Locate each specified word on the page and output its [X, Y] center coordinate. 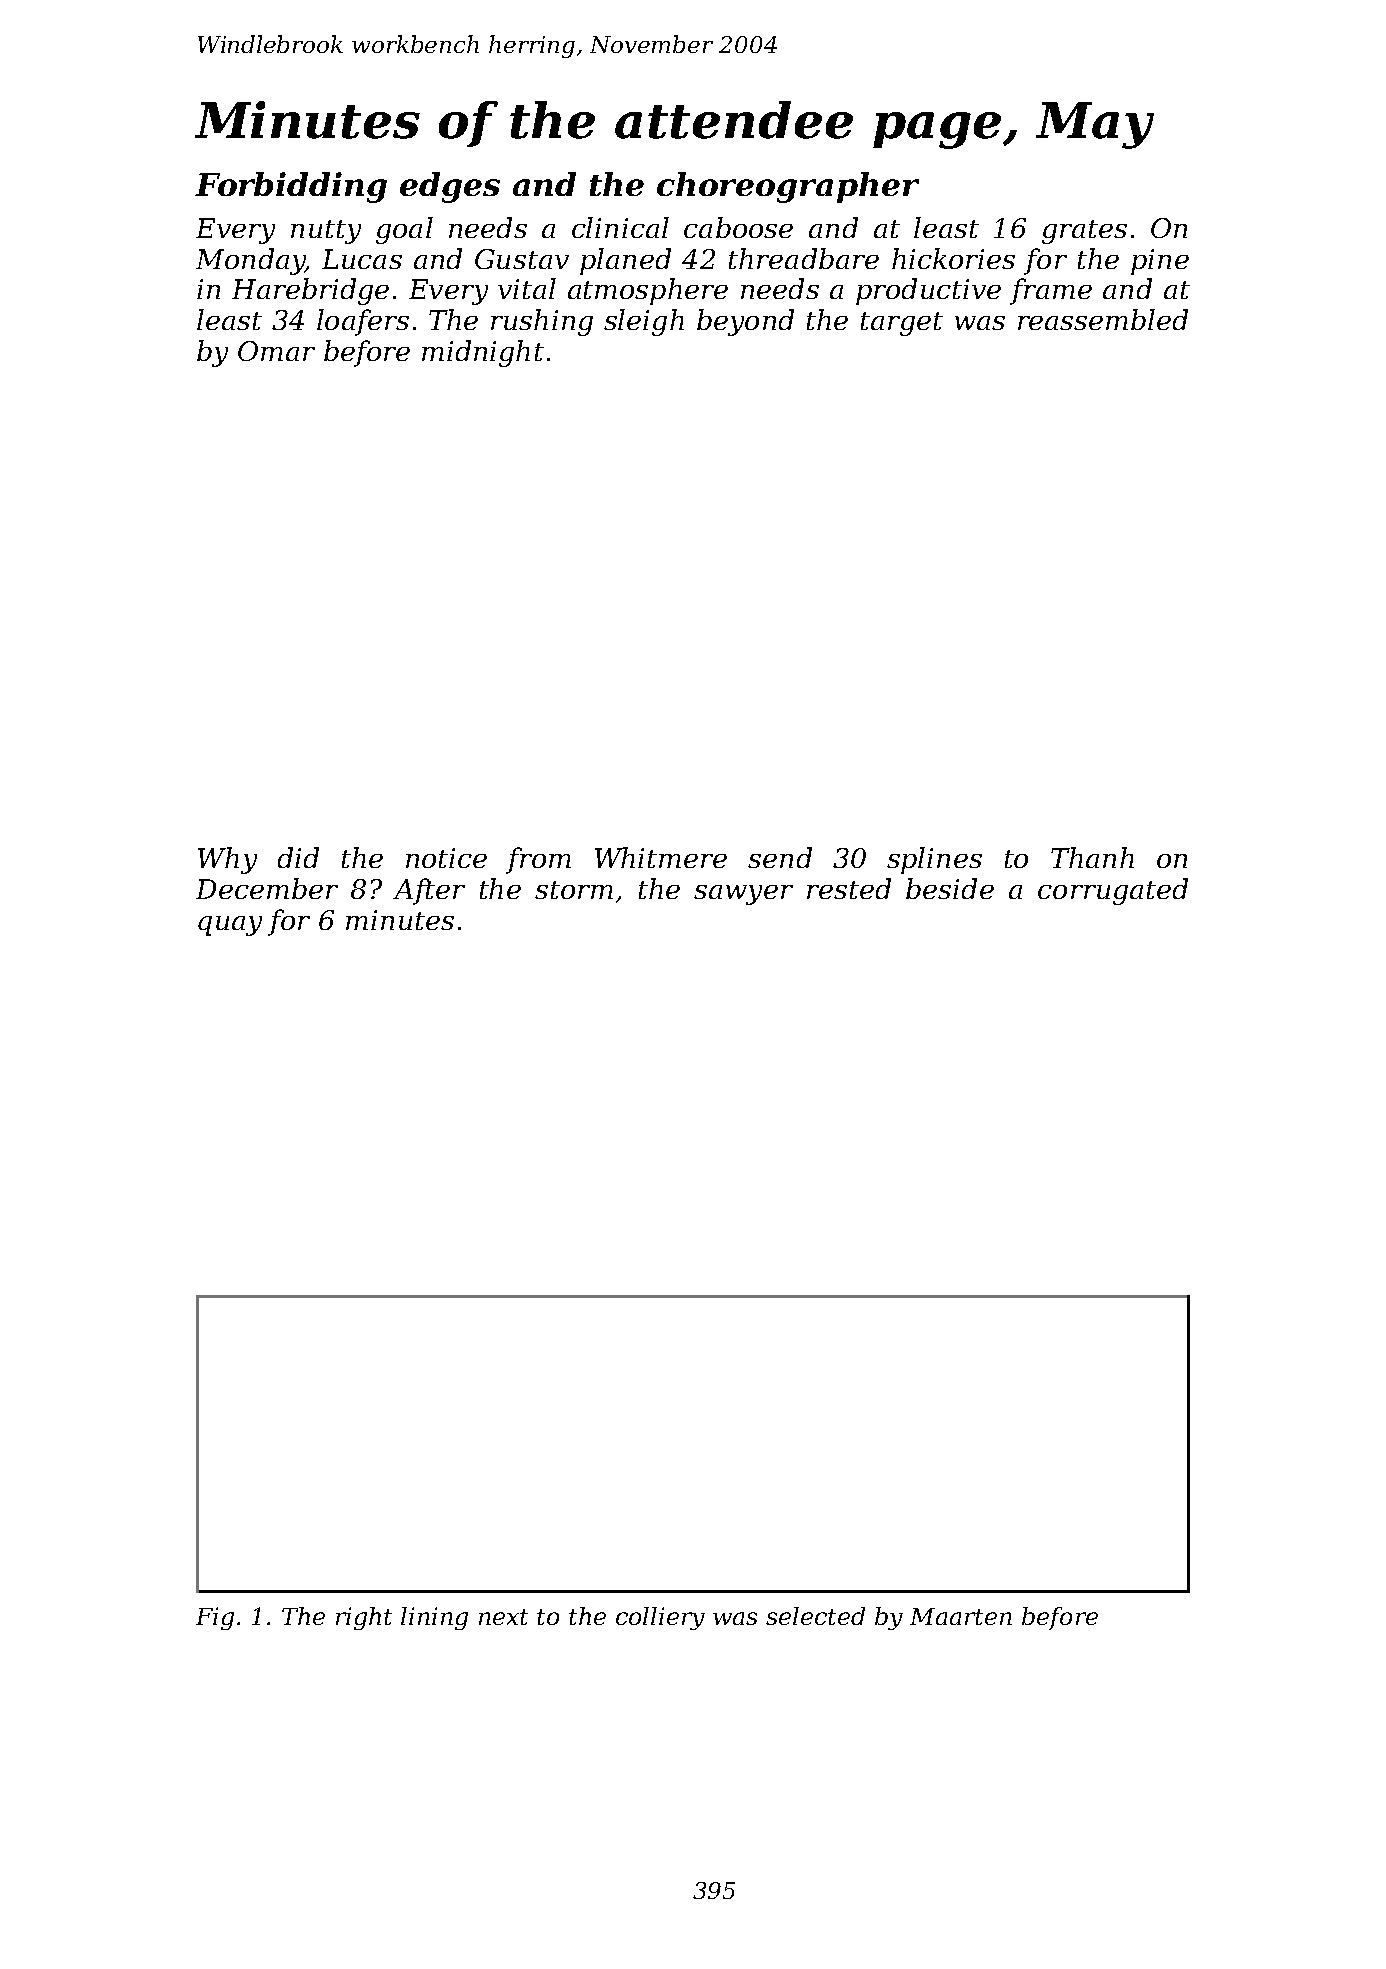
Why [227, 860]
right [364, 1618]
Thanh [1092, 857]
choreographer [788, 187]
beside [950, 888]
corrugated [1113, 891]
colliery [660, 1618]
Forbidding [291, 187]
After [429, 891]
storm [574, 890]
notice [446, 858]
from [538, 860]
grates [1084, 232]
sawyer [743, 895]
